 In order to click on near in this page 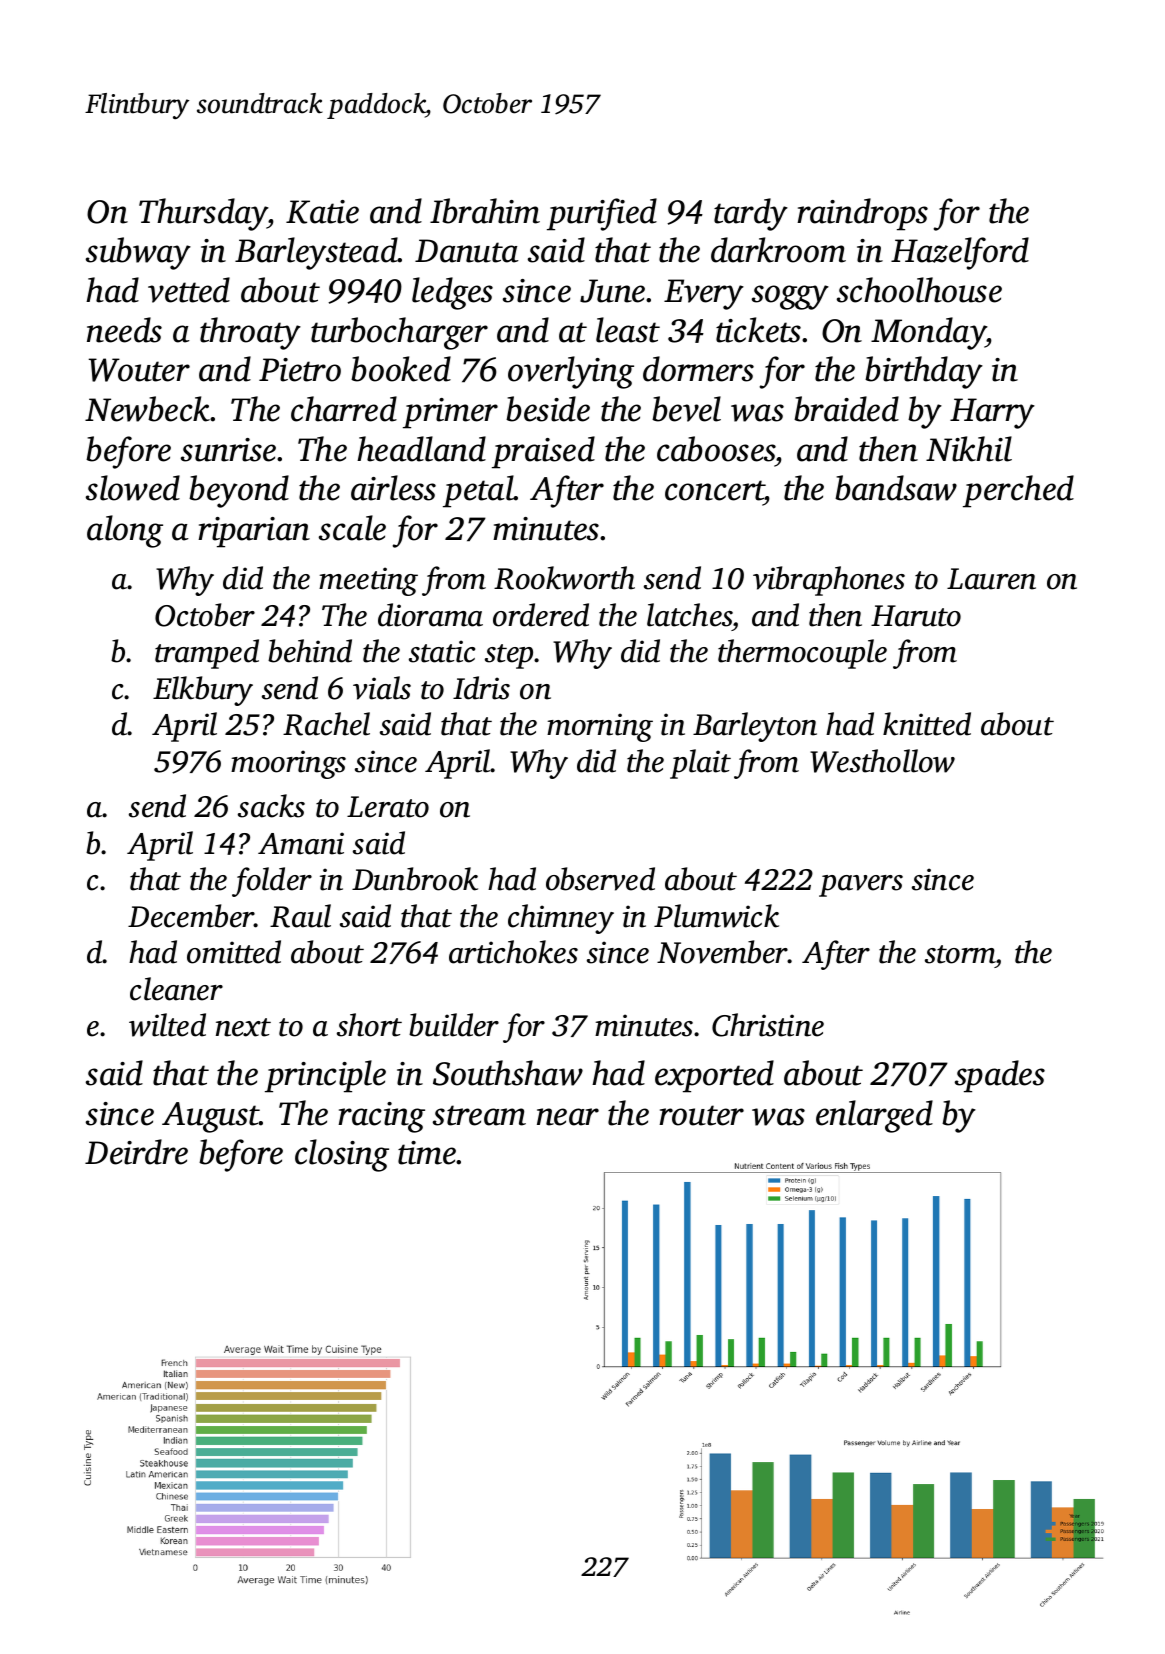, I will do `click(568, 1117)`.
